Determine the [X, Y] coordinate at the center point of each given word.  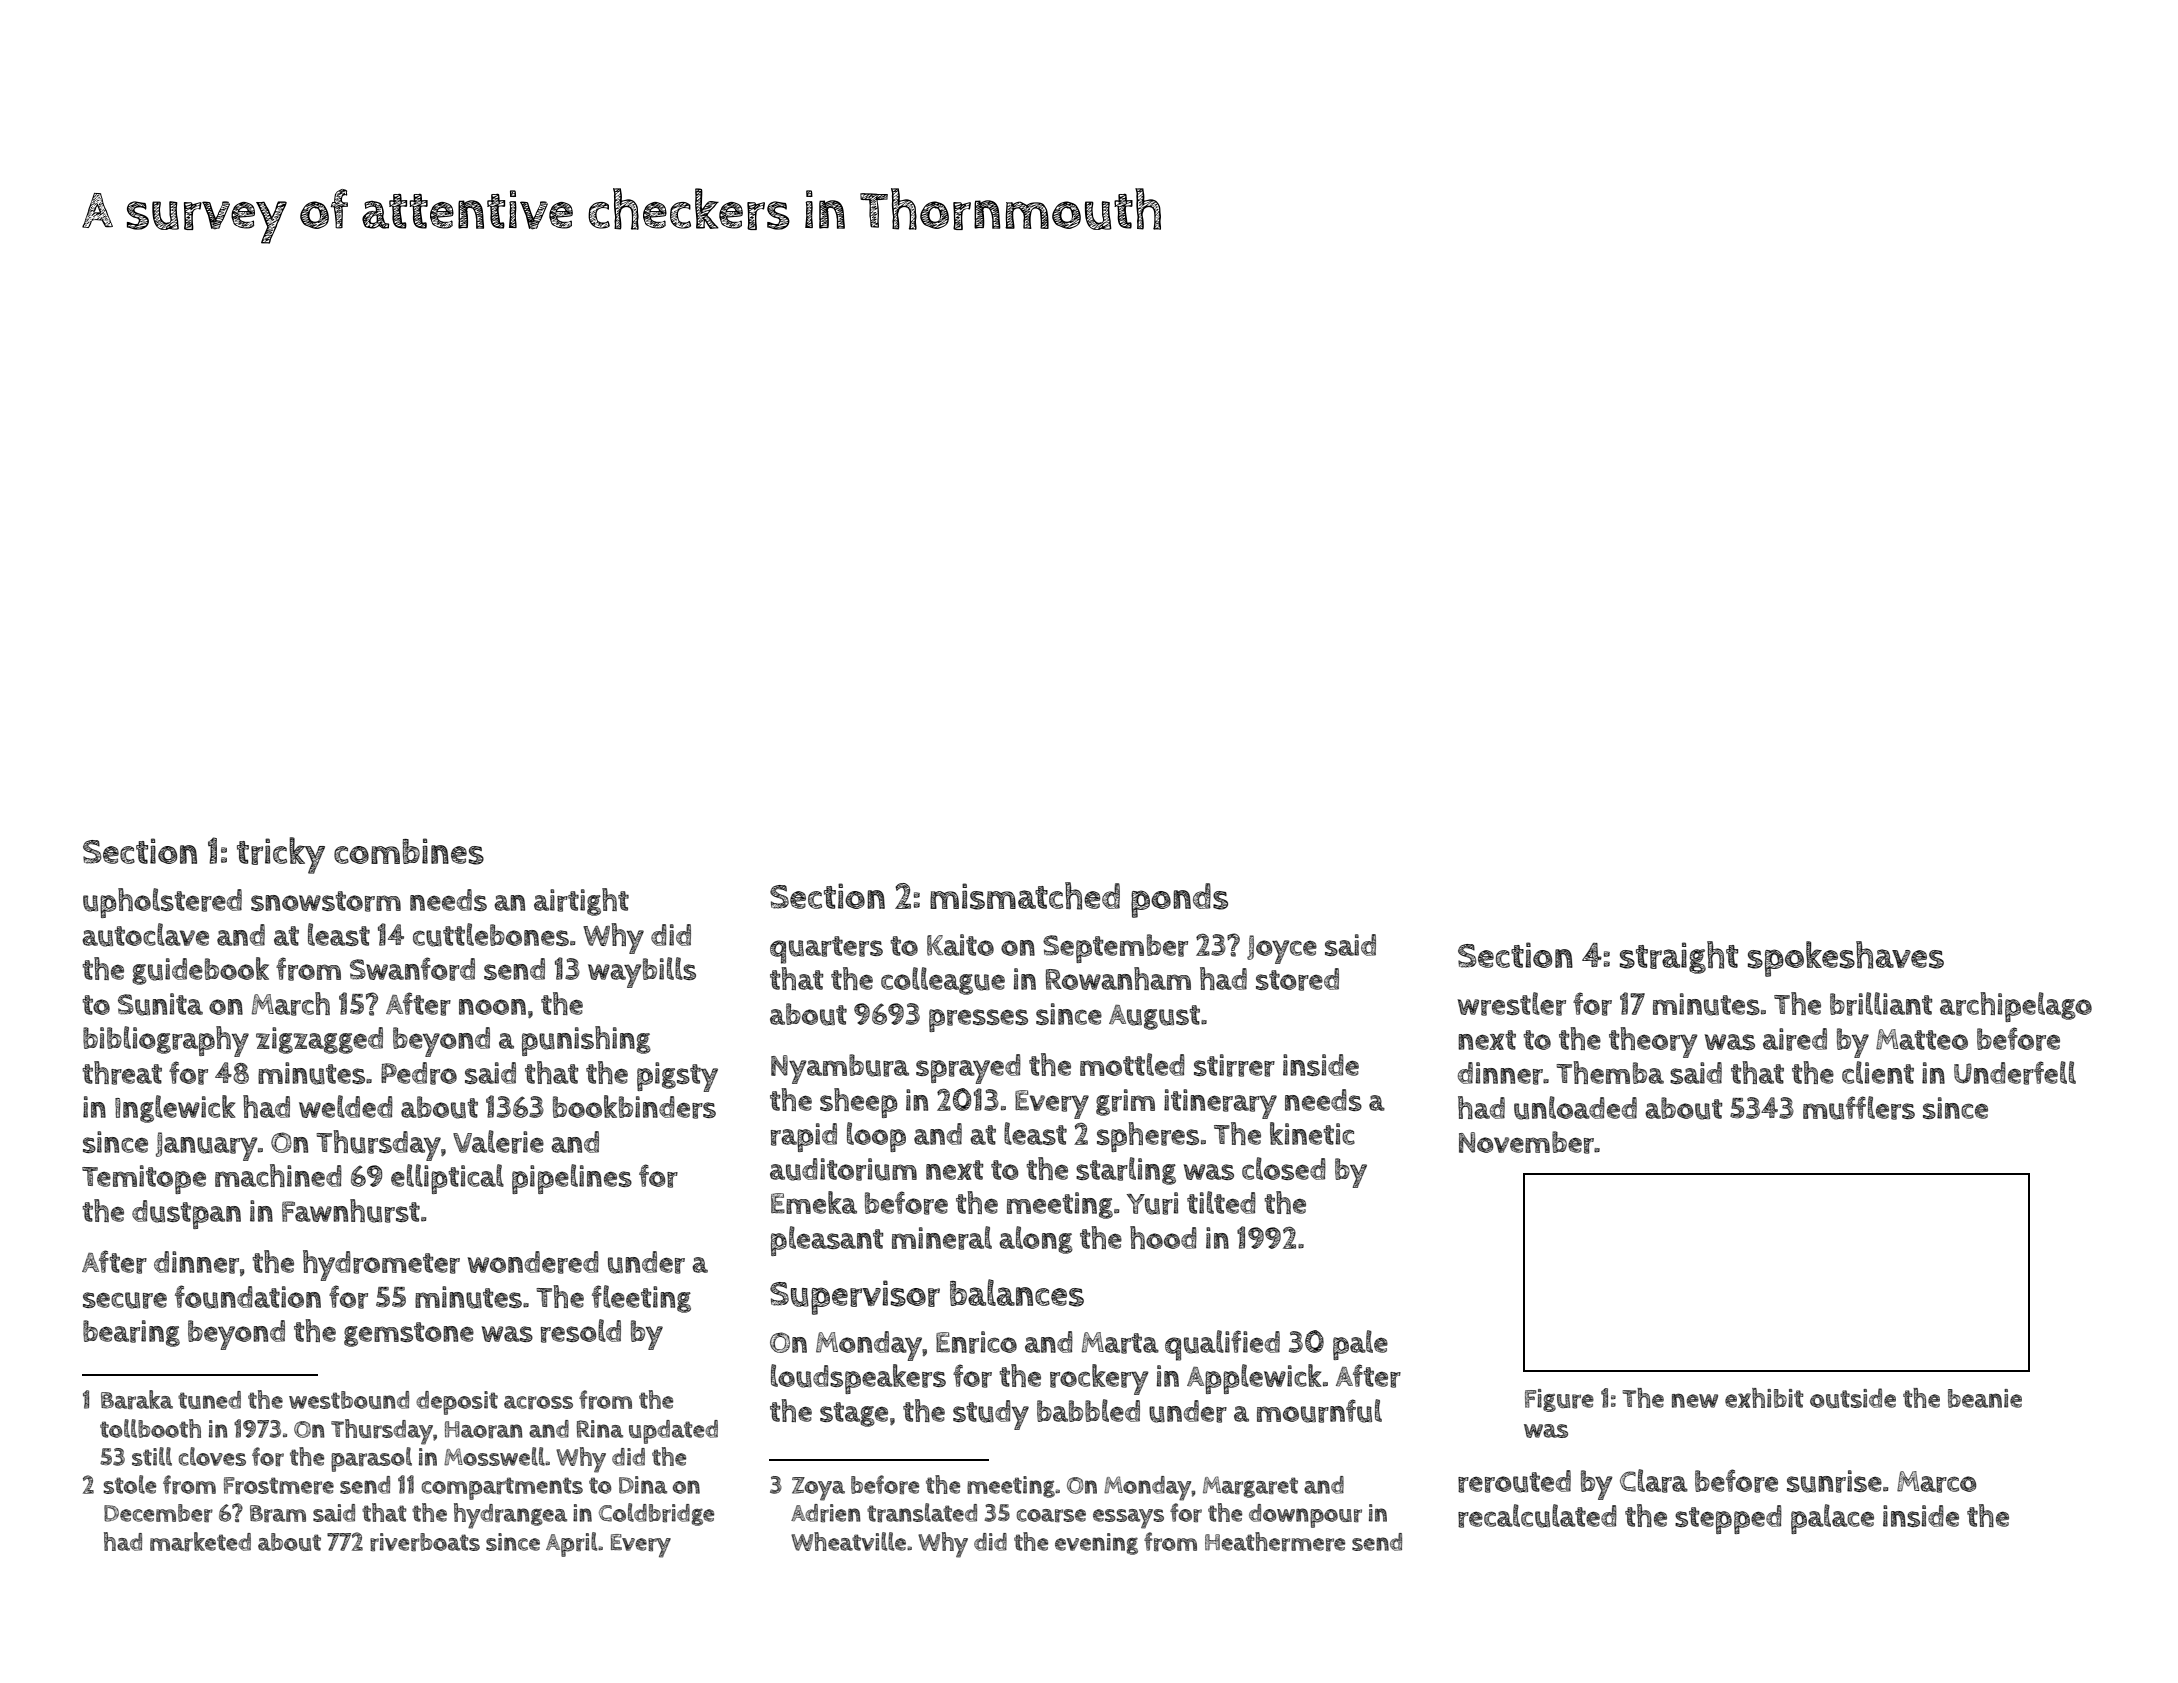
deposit [457, 1403]
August [1154, 1017]
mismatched [1025, 896]
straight [1679, 957]
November [1526, 1142]
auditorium [843, 1169]
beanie [1985, 1398]
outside [1853, 1398]
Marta [1120, 1343]
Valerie [498, 1142]
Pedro [419, 1073]
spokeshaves [1846, 959]
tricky [281, 855]
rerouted [1514, 1481]
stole [130, 1484]
